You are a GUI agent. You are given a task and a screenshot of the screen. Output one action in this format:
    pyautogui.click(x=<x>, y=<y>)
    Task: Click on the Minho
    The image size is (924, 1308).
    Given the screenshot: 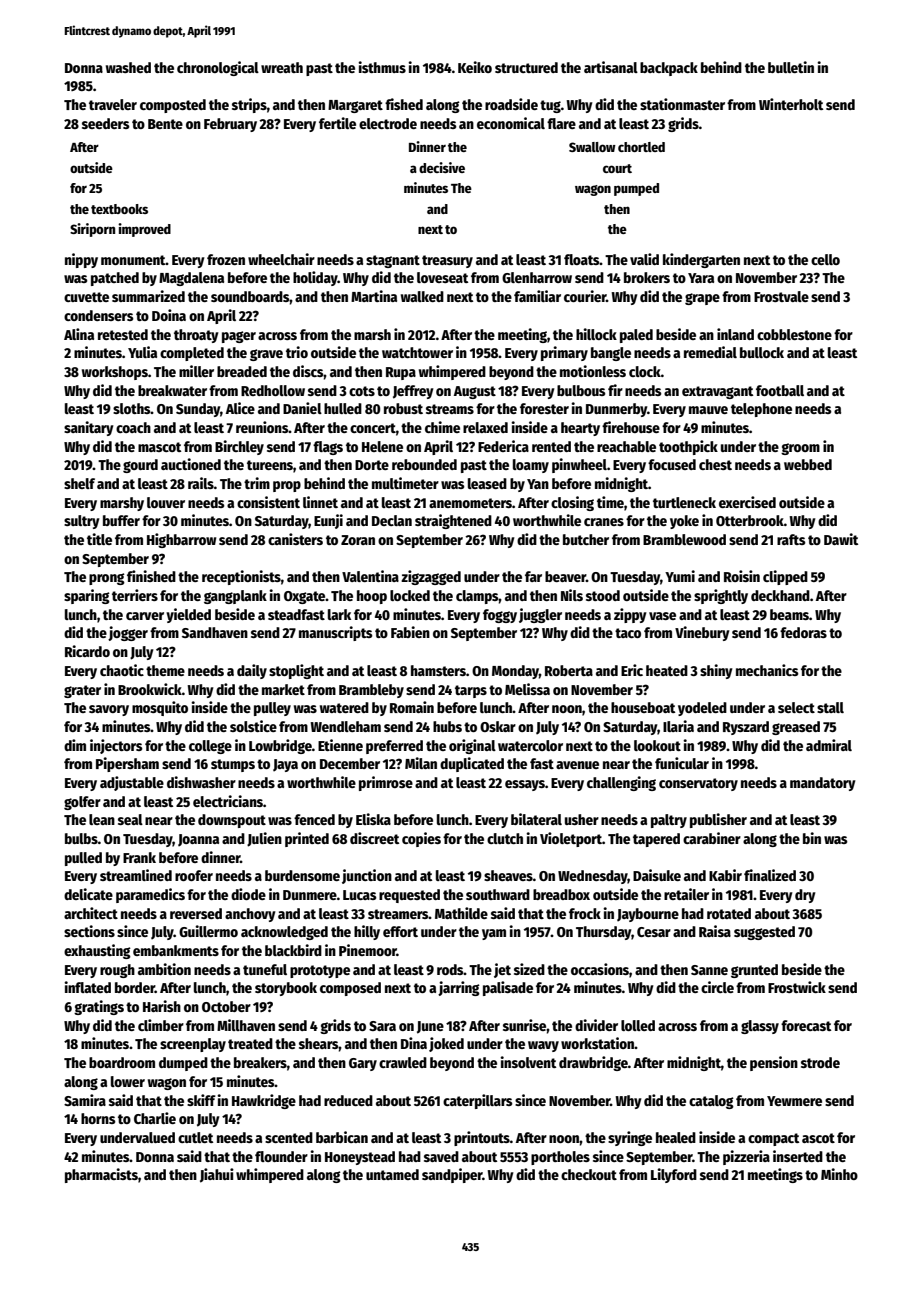 What is the action you would take?
    pyautogui.click(x=839, y=1174)
